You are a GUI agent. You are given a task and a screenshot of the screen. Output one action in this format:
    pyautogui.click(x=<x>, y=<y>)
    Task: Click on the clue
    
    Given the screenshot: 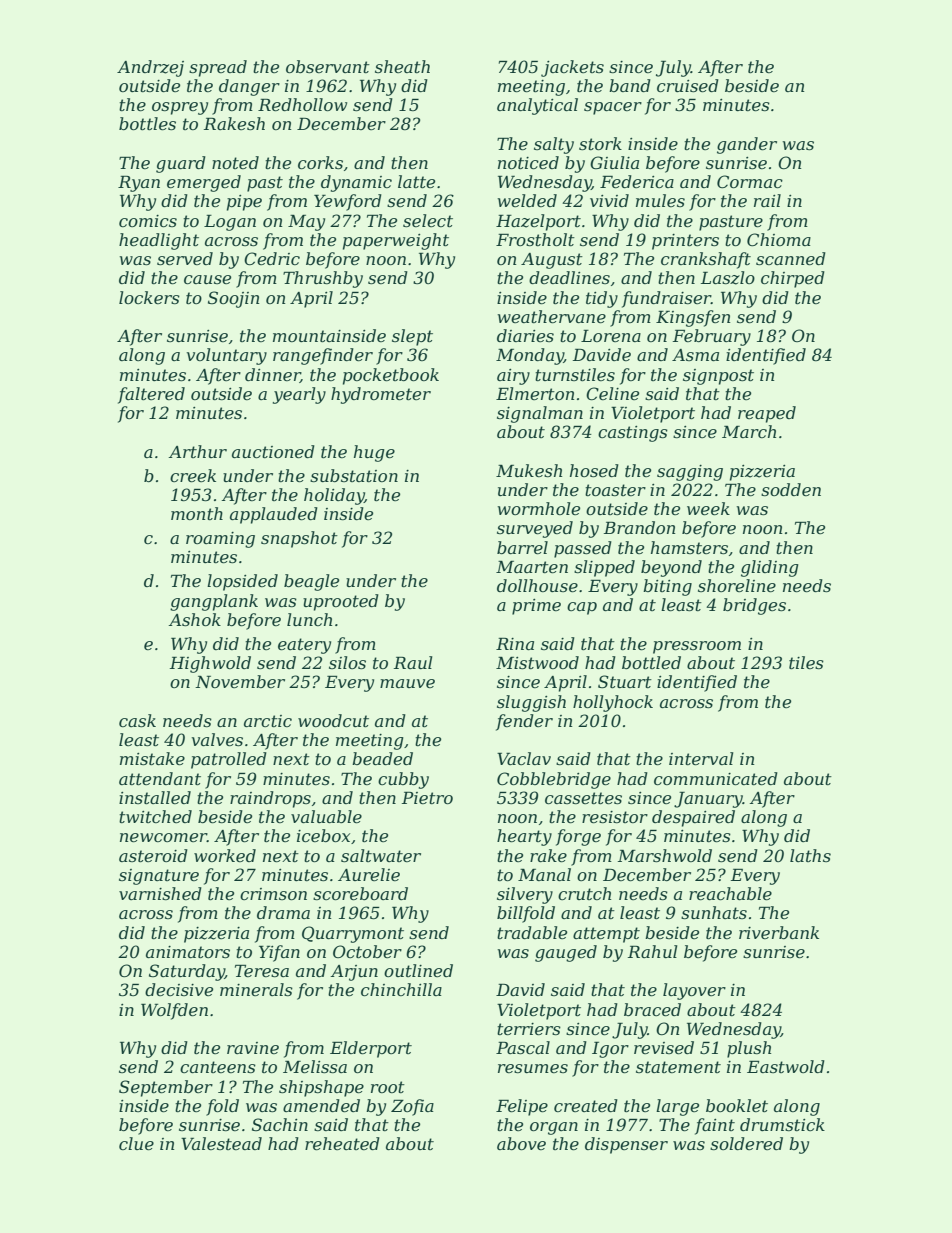 What is the action you would take?
    pyautogui.click(x=136, y=1143)
